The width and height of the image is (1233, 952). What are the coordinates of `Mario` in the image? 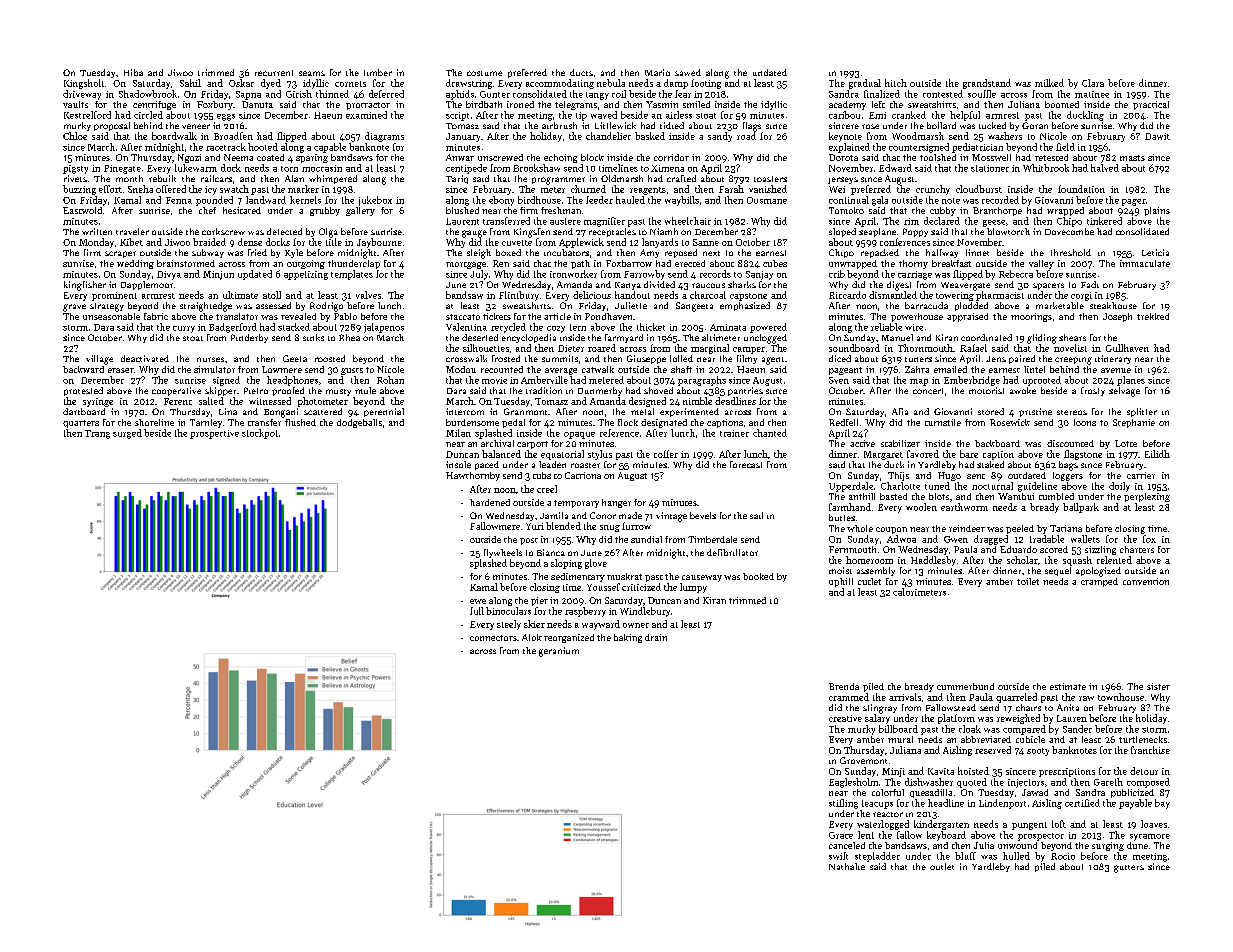 It's located at (657, 72).
